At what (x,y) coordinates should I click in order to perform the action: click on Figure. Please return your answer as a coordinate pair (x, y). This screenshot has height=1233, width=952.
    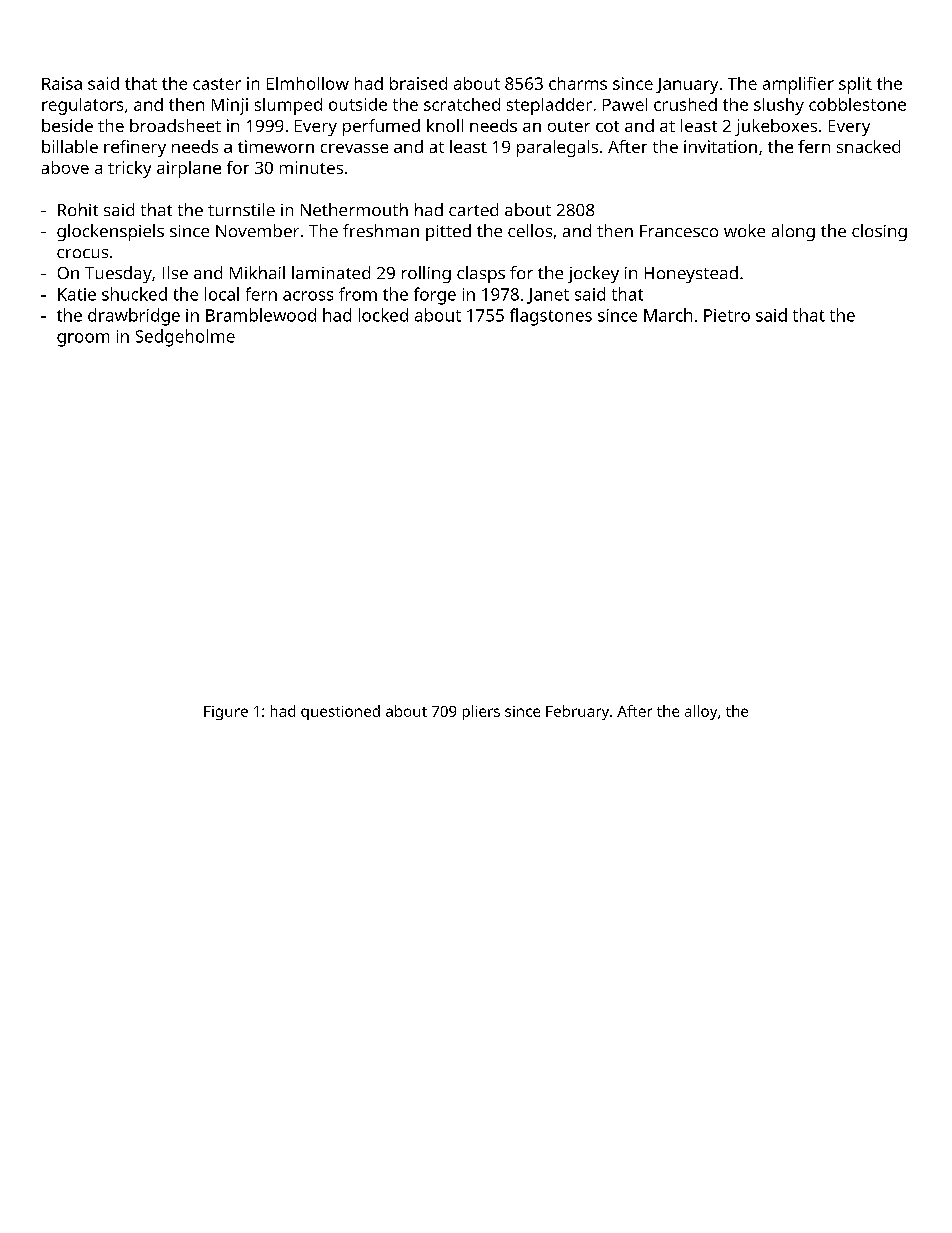
    Looking at the image, I should click on (226, 713).
